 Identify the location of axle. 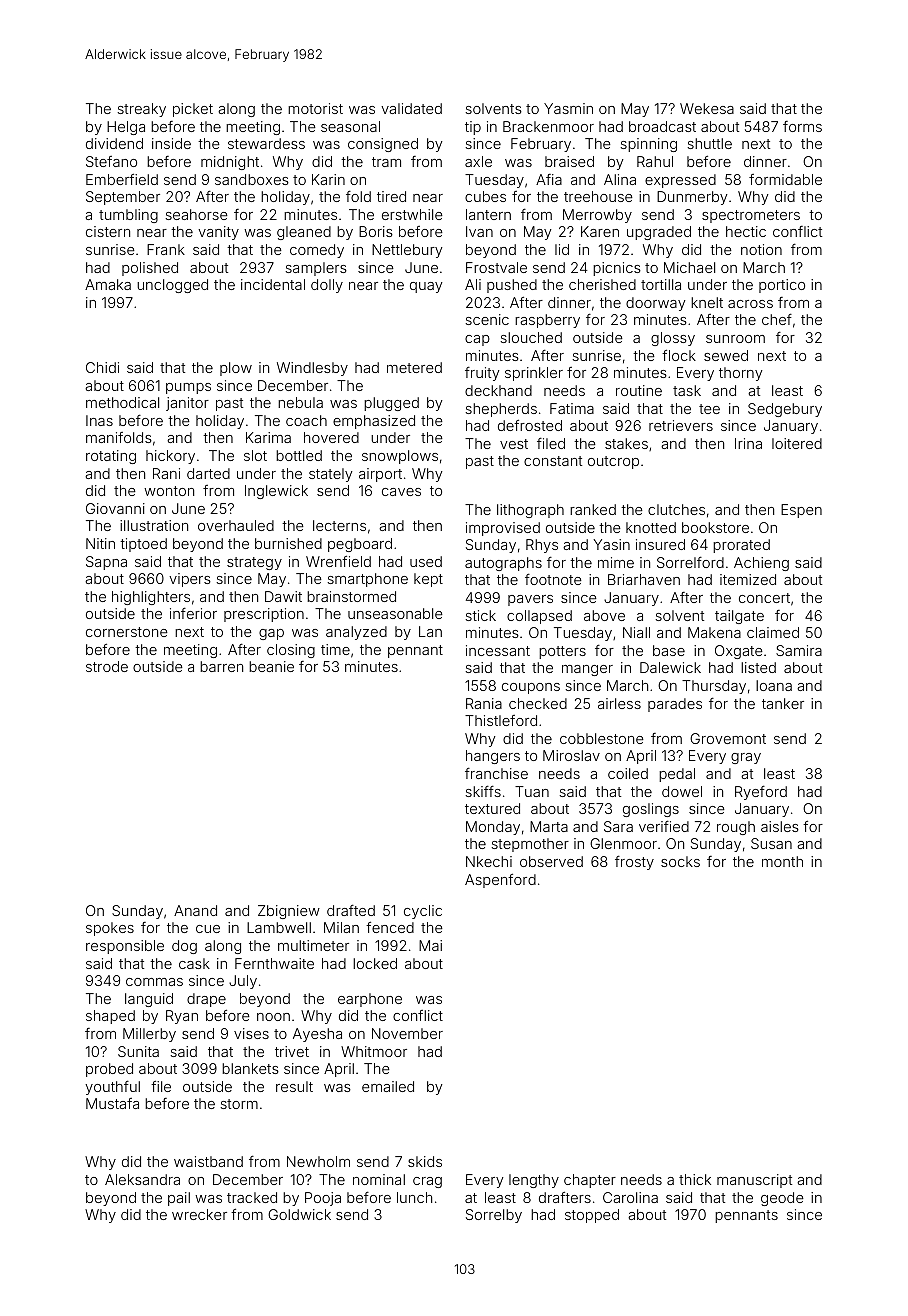
(478, 161).
